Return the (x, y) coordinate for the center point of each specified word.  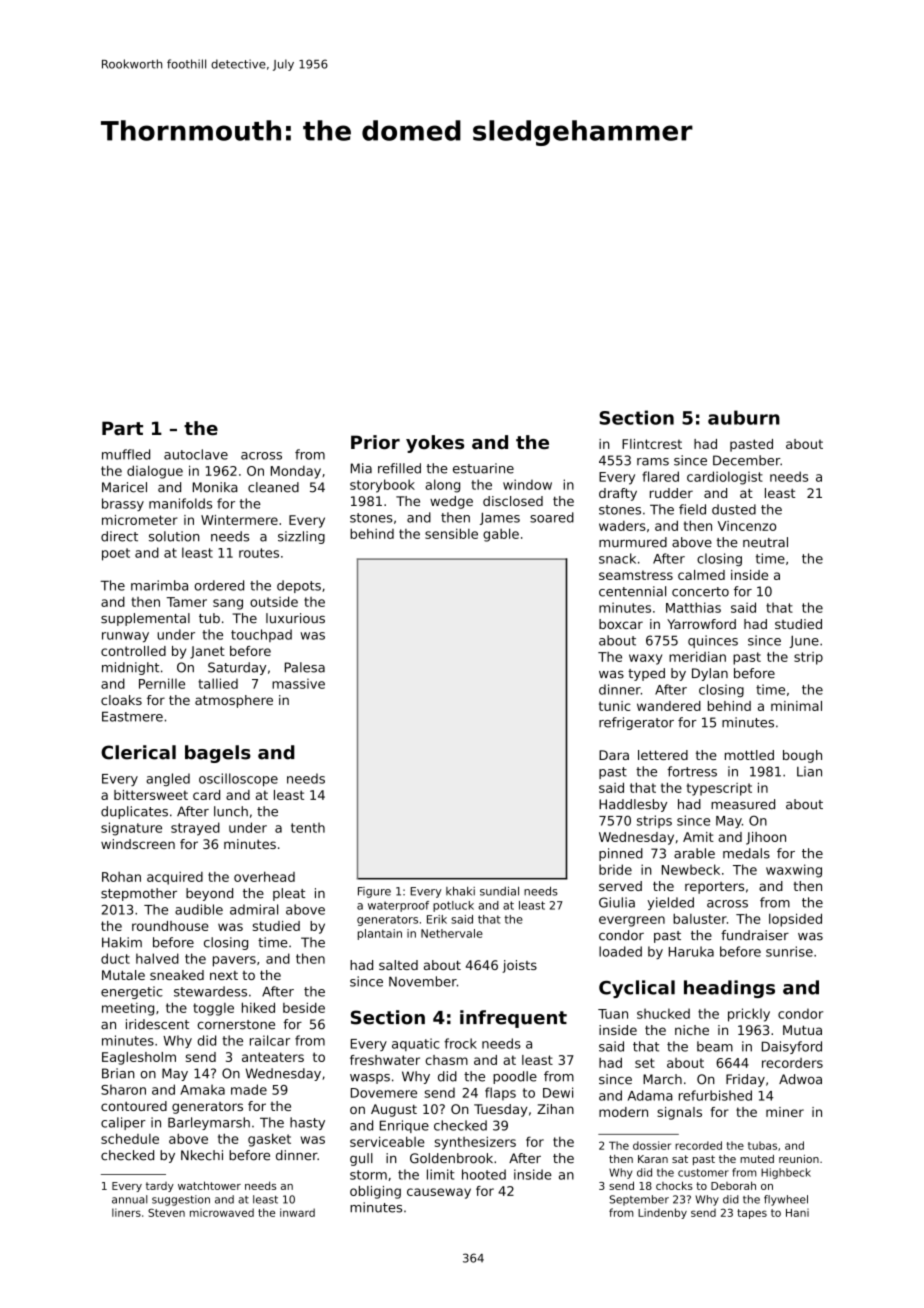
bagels (218, 754)
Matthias (693, 607)
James (500, 518)
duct (115, 958)
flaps (500, 1094)
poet (116, 554)
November (423, 981)
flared (660, 476)
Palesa (305, 667)
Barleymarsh (209, 1123)
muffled (126, 454)
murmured (633, 542)
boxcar (621, 624)
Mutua (802, 1030)
